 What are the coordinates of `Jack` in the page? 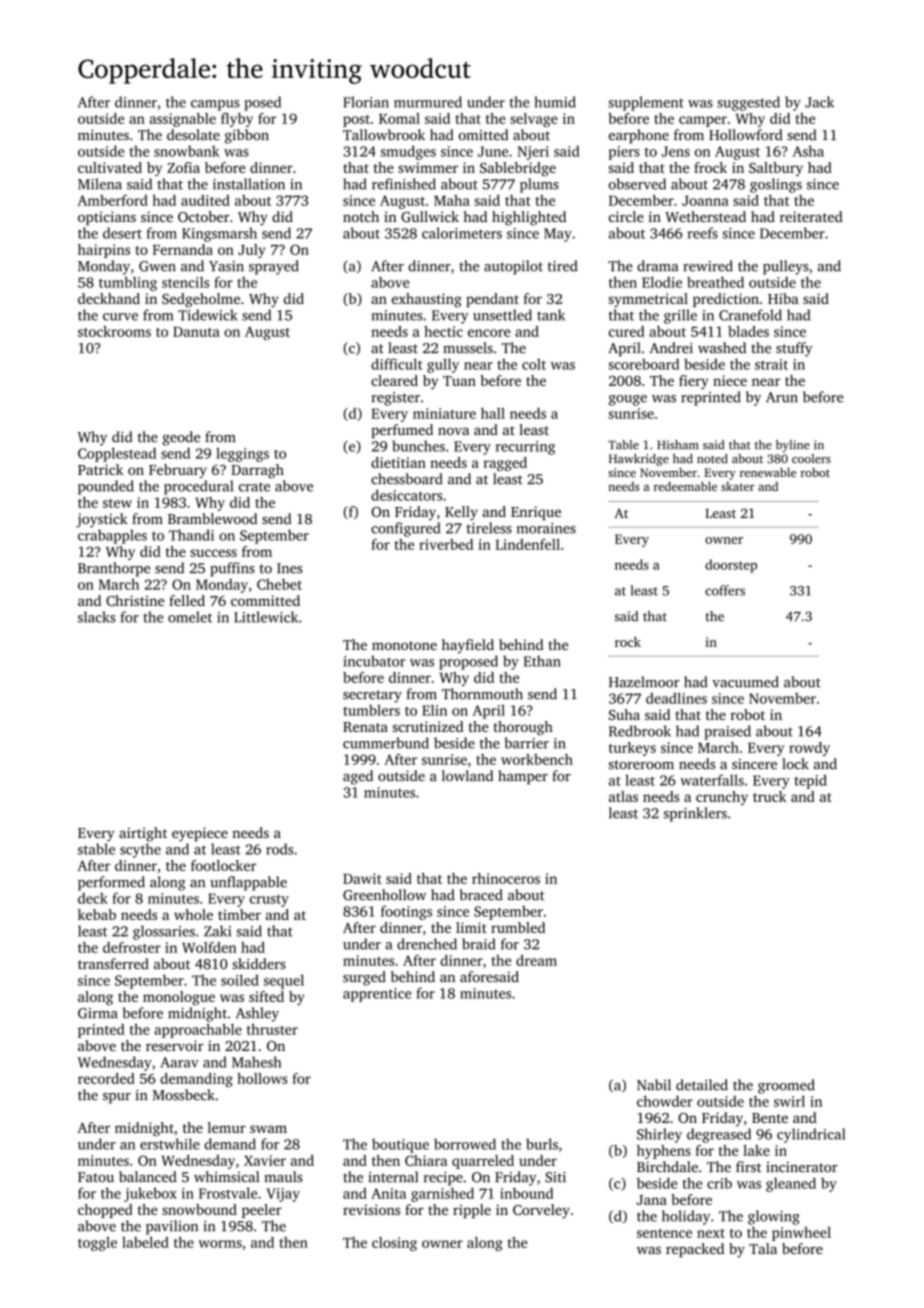 It's located at (819, 102).
